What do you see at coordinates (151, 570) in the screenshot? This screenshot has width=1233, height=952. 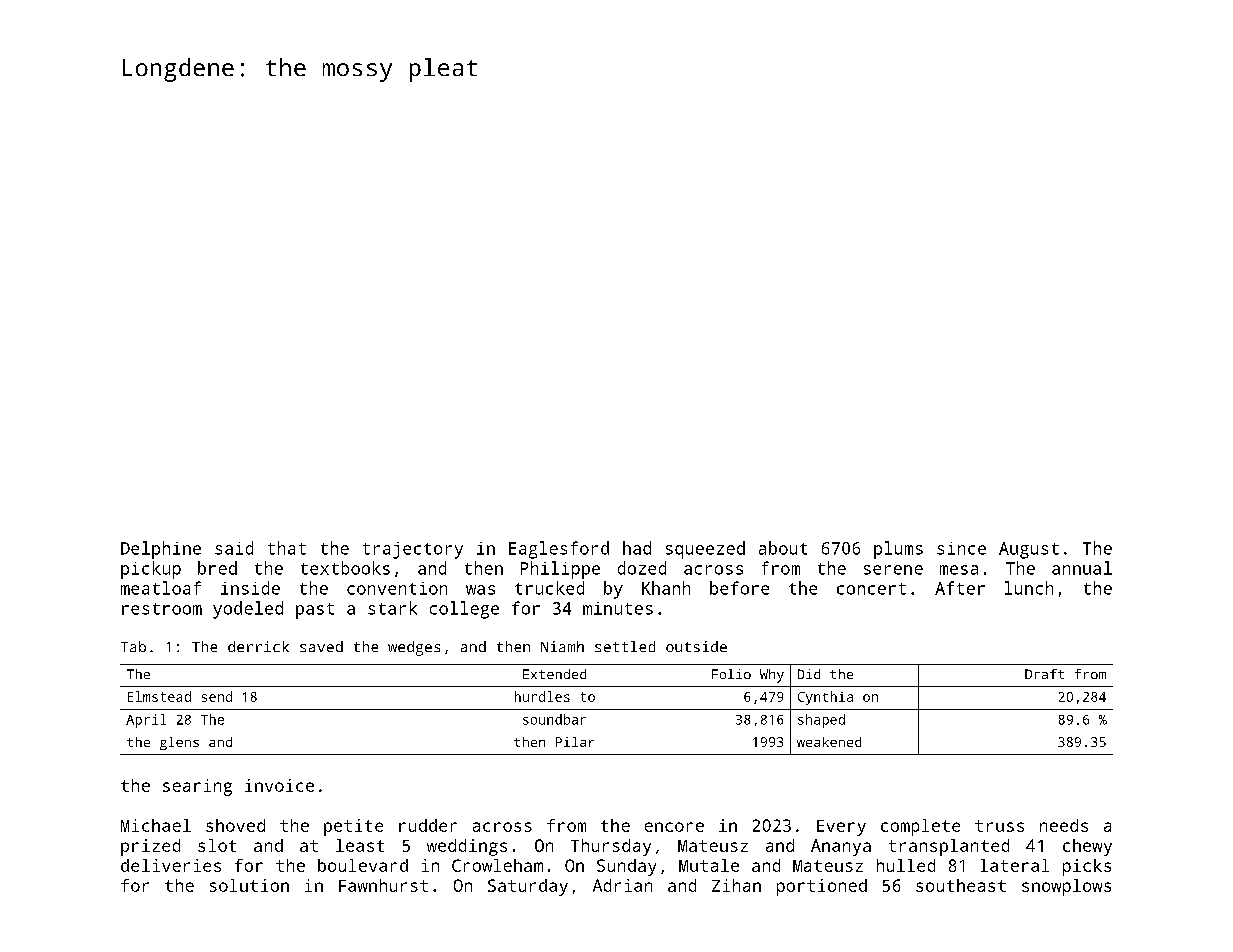 I see `pickup` at bounding box center [151, 570].
